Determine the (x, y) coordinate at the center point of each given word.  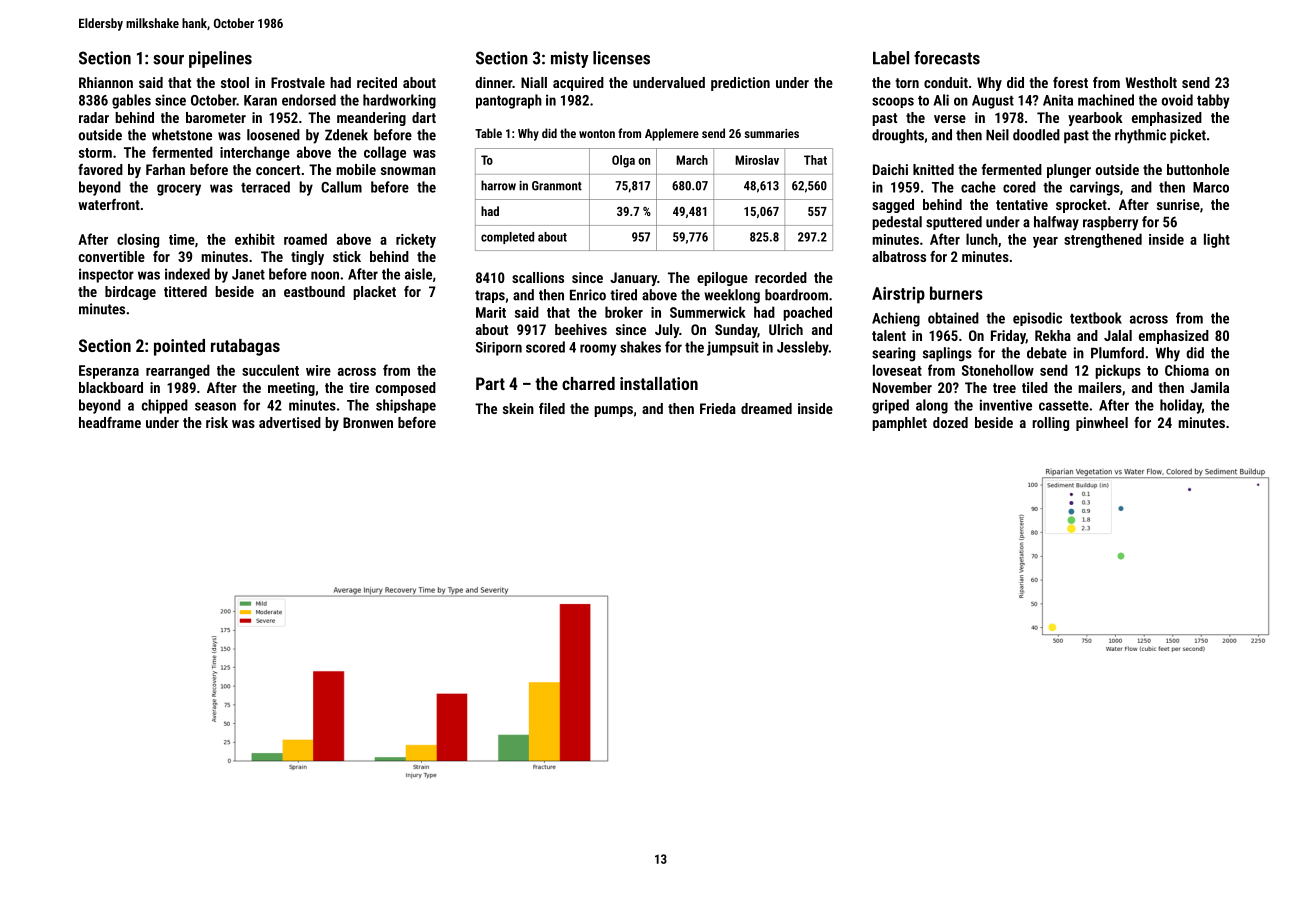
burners (956, 293)
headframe (110, 422)
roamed (305, 239)
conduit (946, 82)
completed (507, 238)
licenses (621, 58)
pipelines (220, 59)
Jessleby (803, 348)
